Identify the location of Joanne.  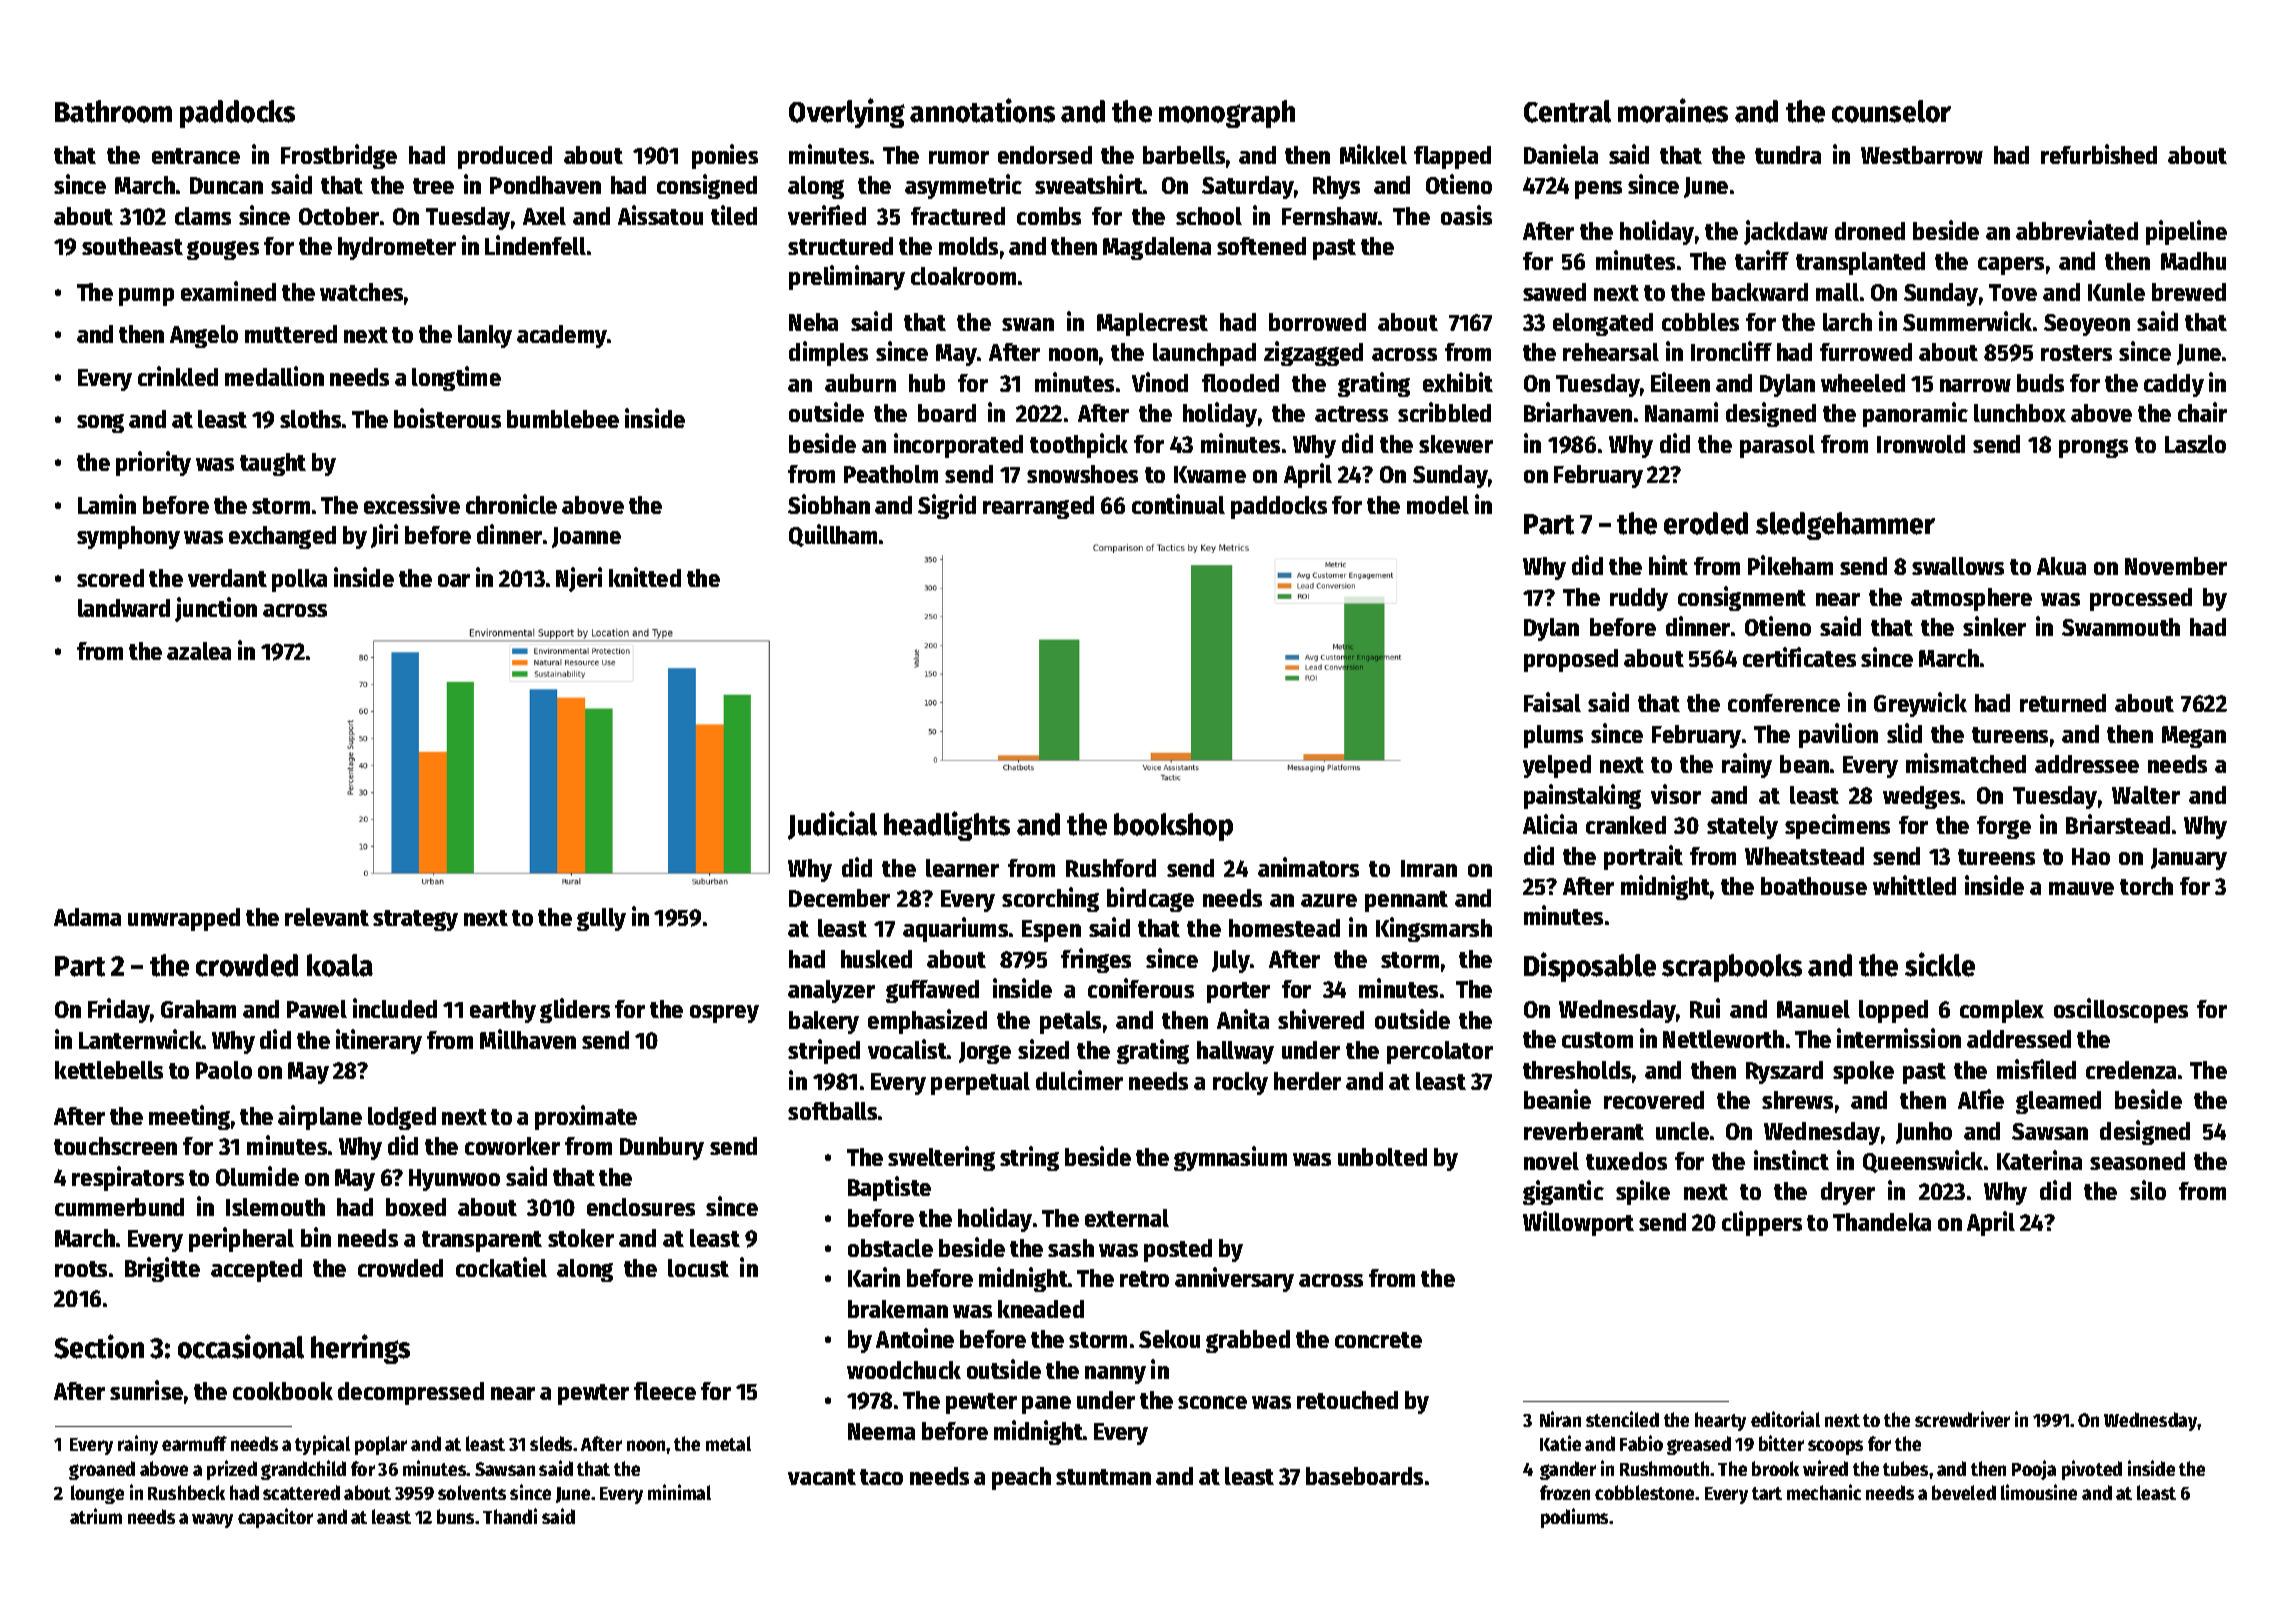
(586, 537).
